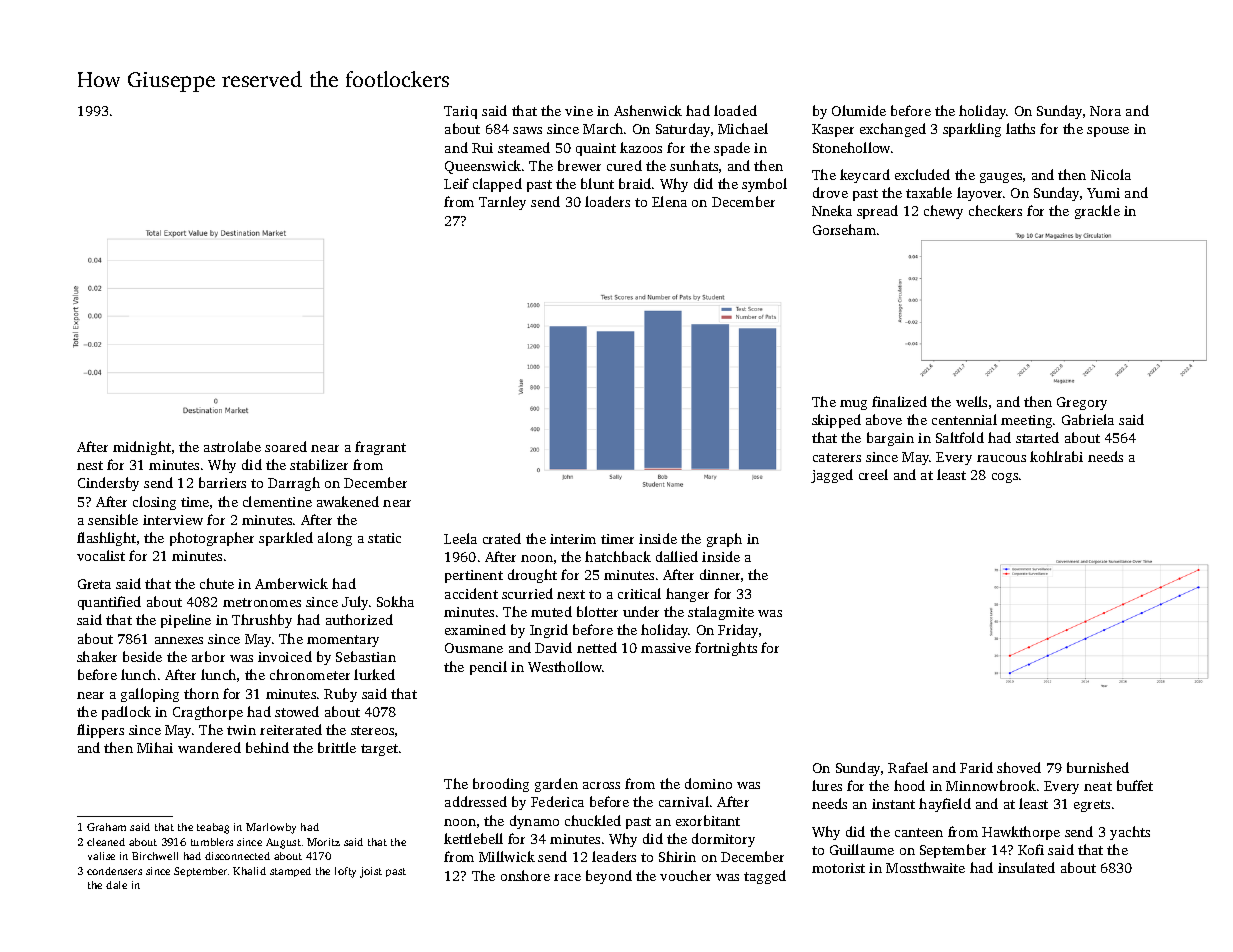 This screenshot has height=952, width=1233. I want to click on stereos, so click(372, 730).
